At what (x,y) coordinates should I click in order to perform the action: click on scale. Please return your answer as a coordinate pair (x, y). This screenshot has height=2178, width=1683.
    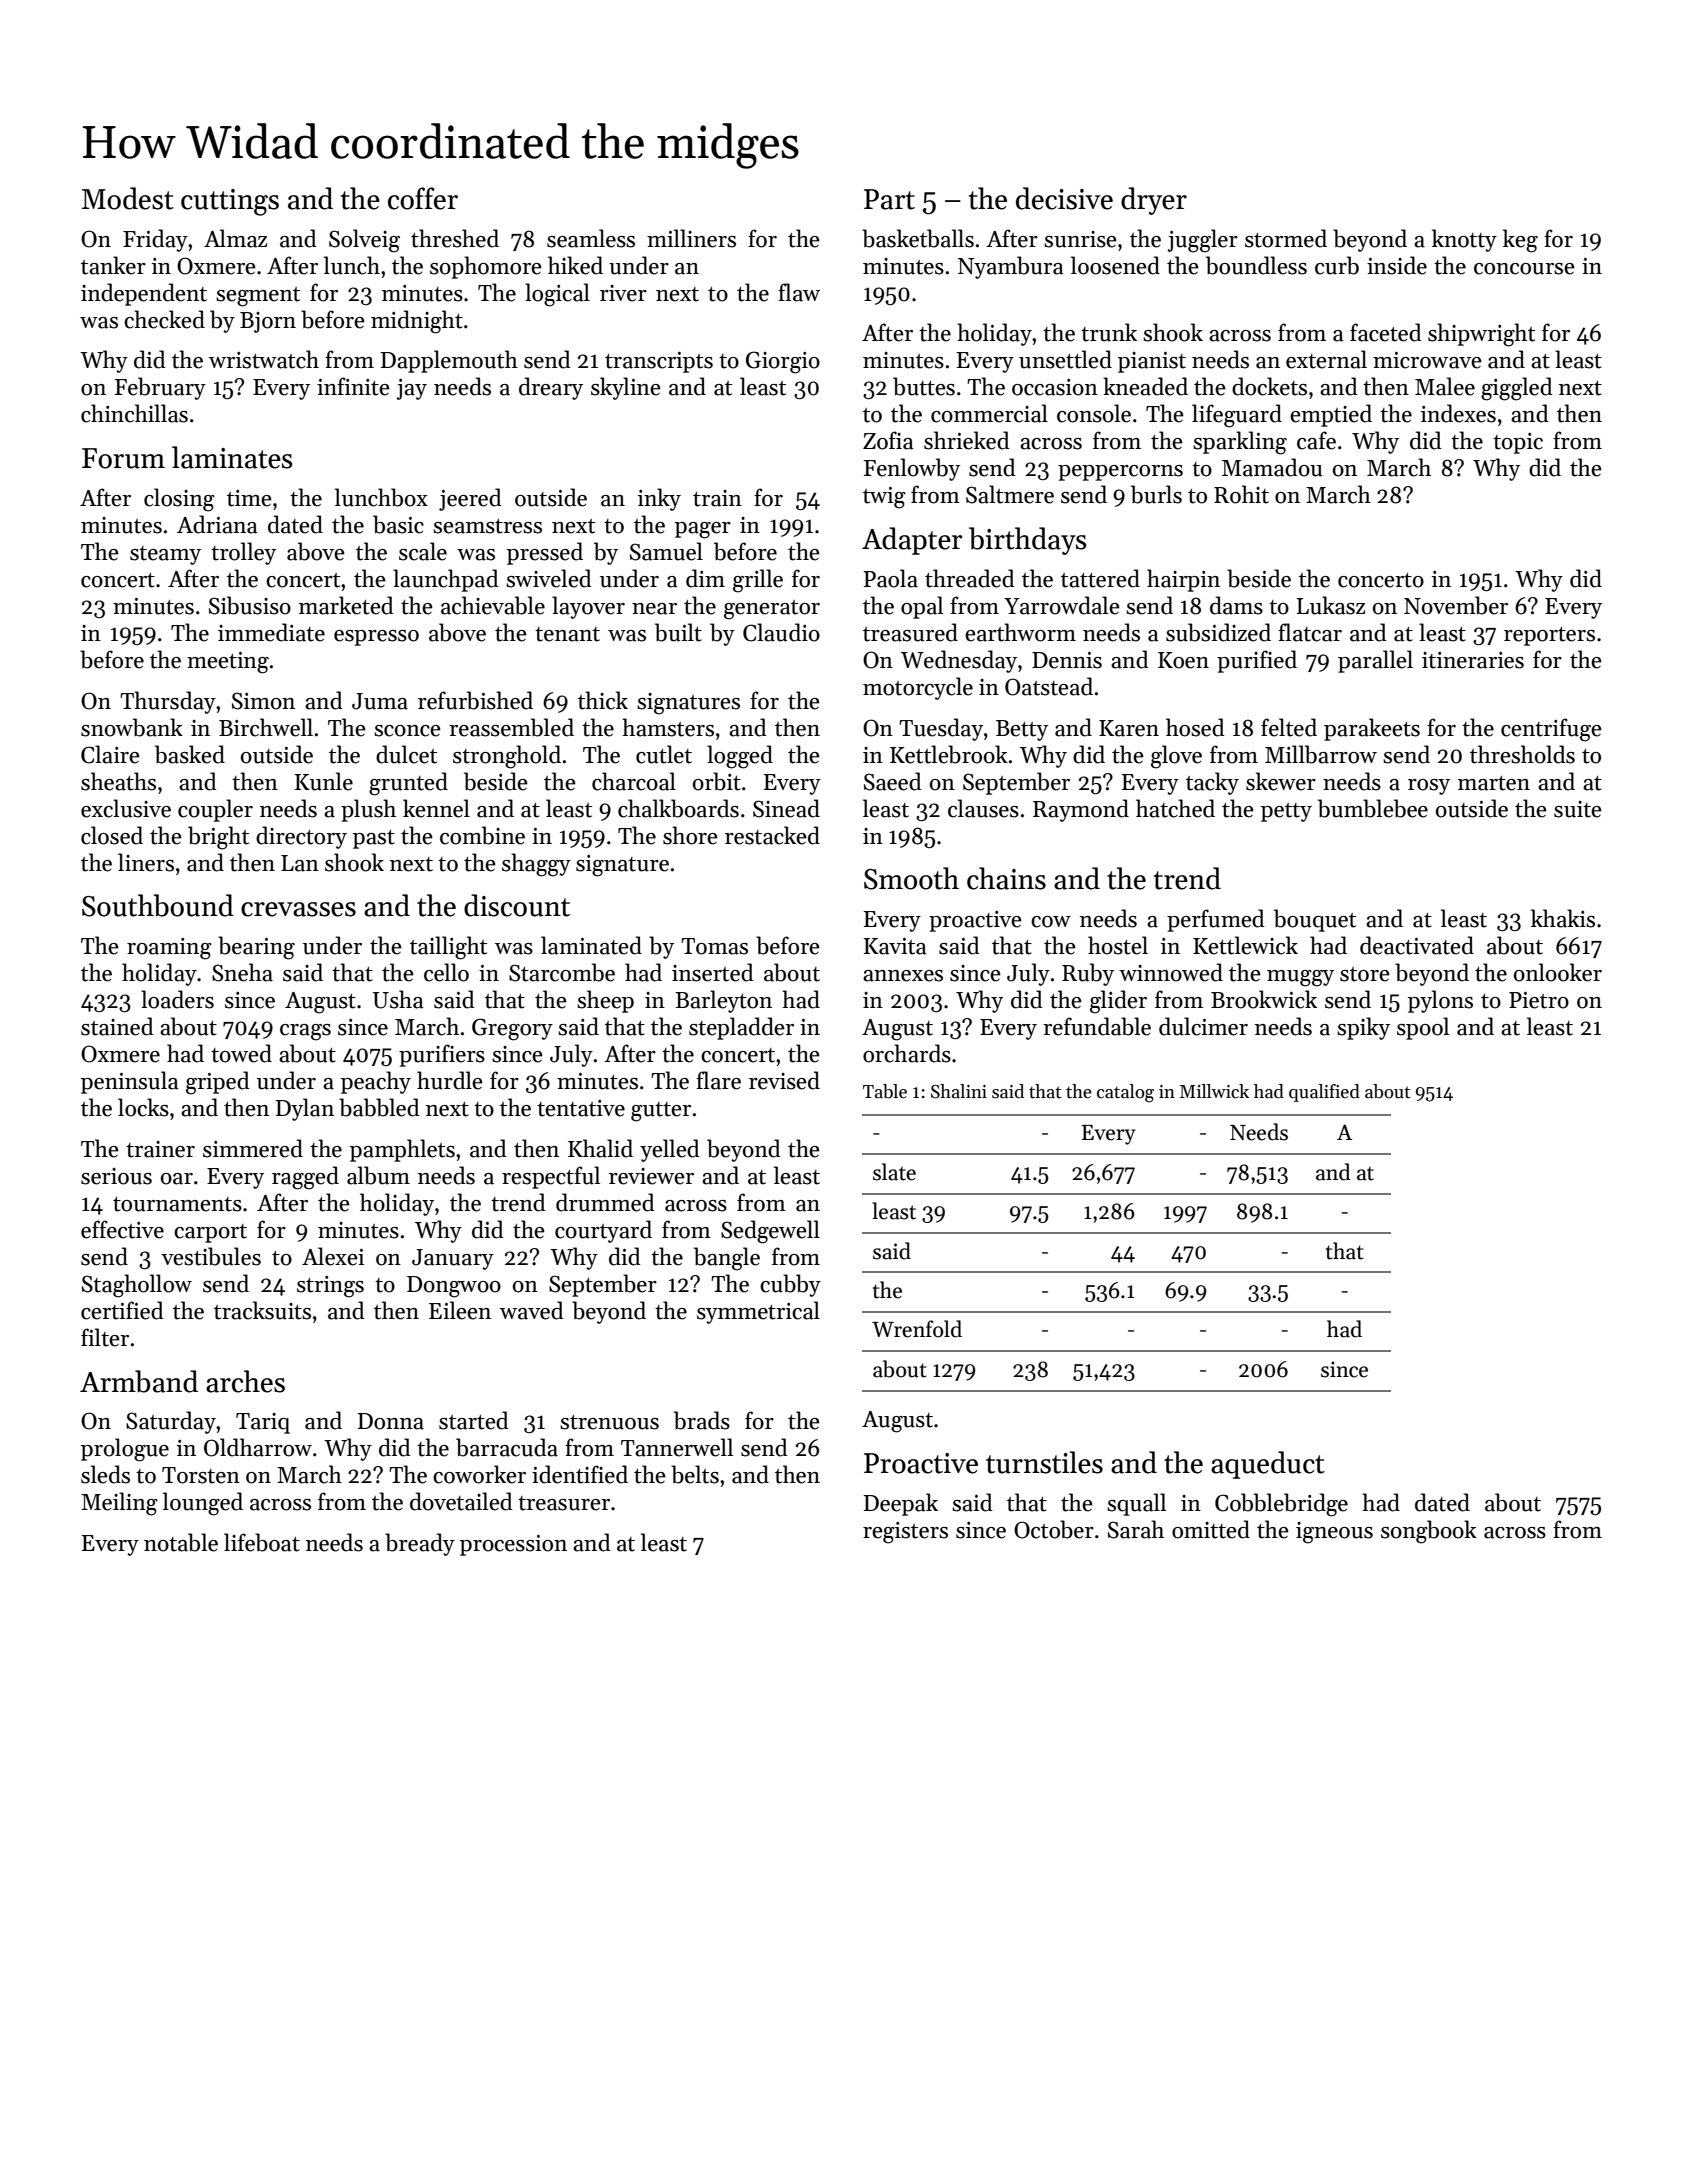
    Looking at the image, I should click on (423, 551).
